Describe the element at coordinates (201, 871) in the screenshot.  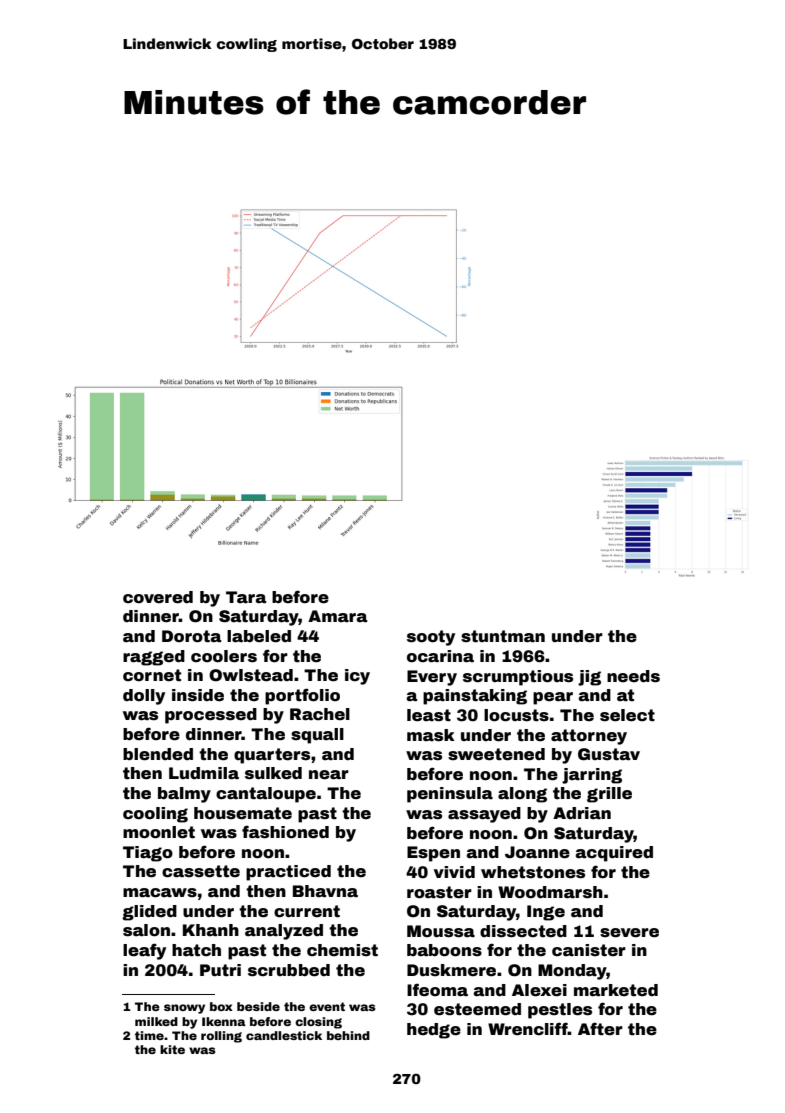
I see `cassette` at that location.
